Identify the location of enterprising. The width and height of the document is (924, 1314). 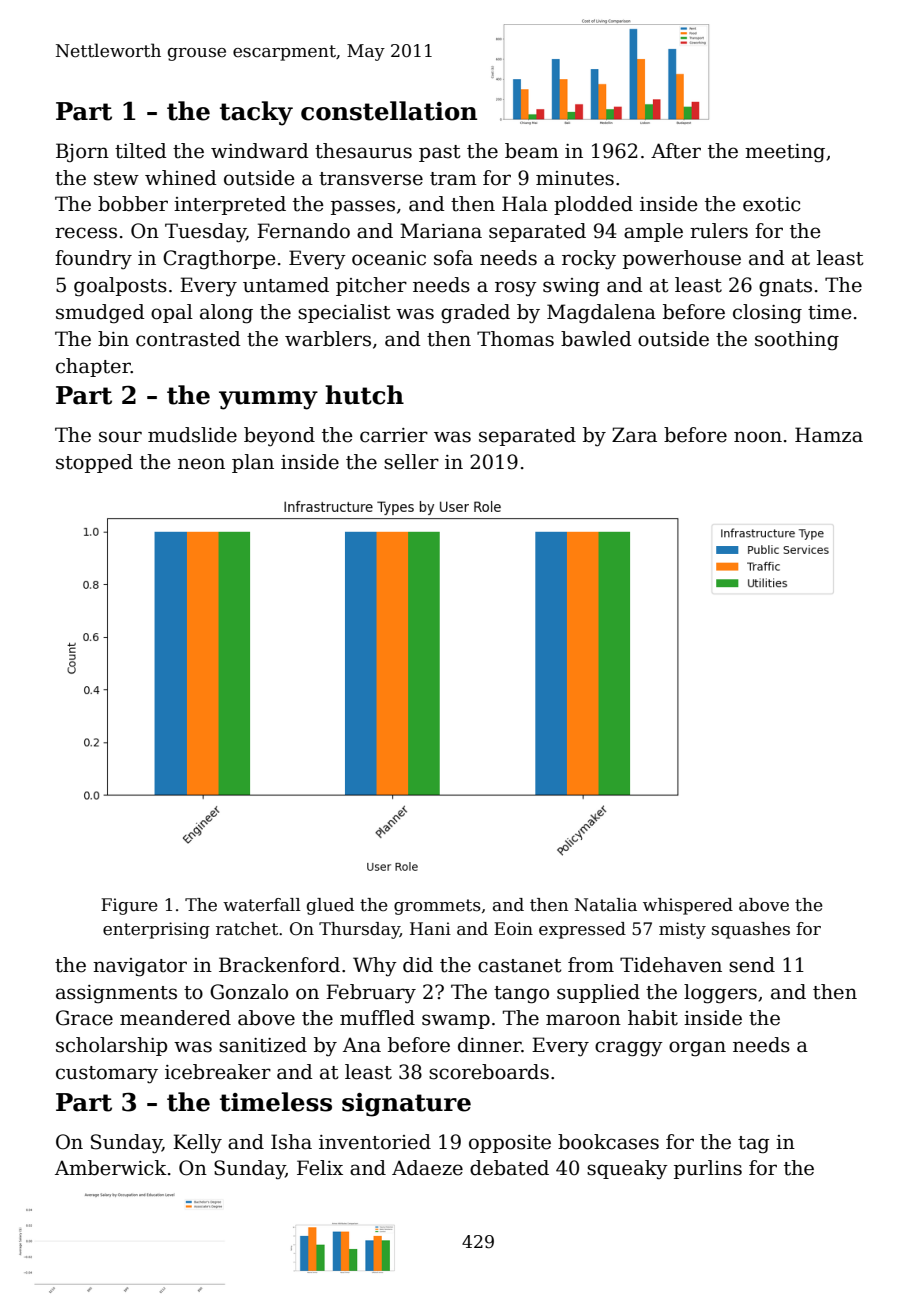
(156, 930).
